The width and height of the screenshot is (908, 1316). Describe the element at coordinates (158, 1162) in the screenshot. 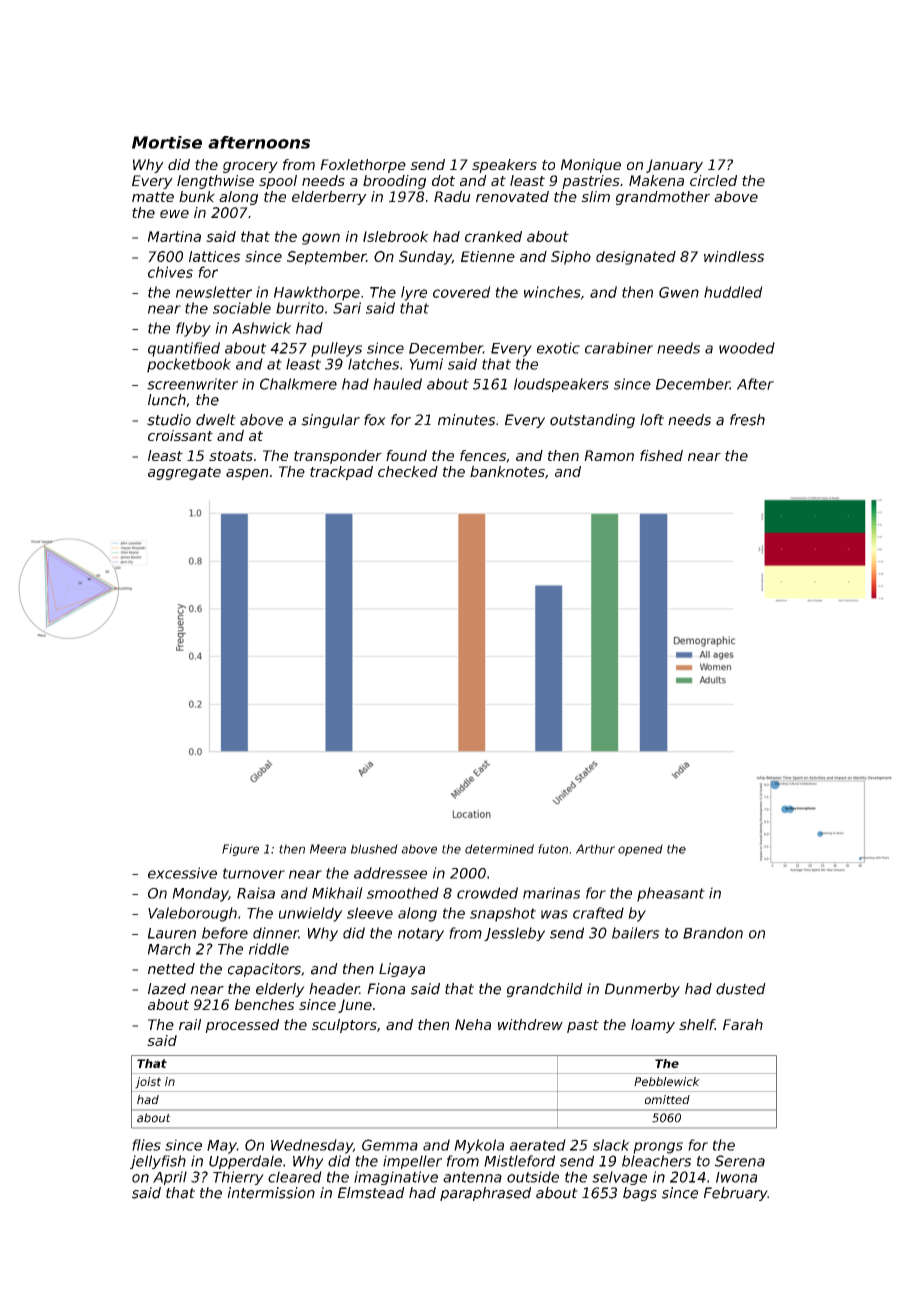

I see `jellyfish` at that location.
